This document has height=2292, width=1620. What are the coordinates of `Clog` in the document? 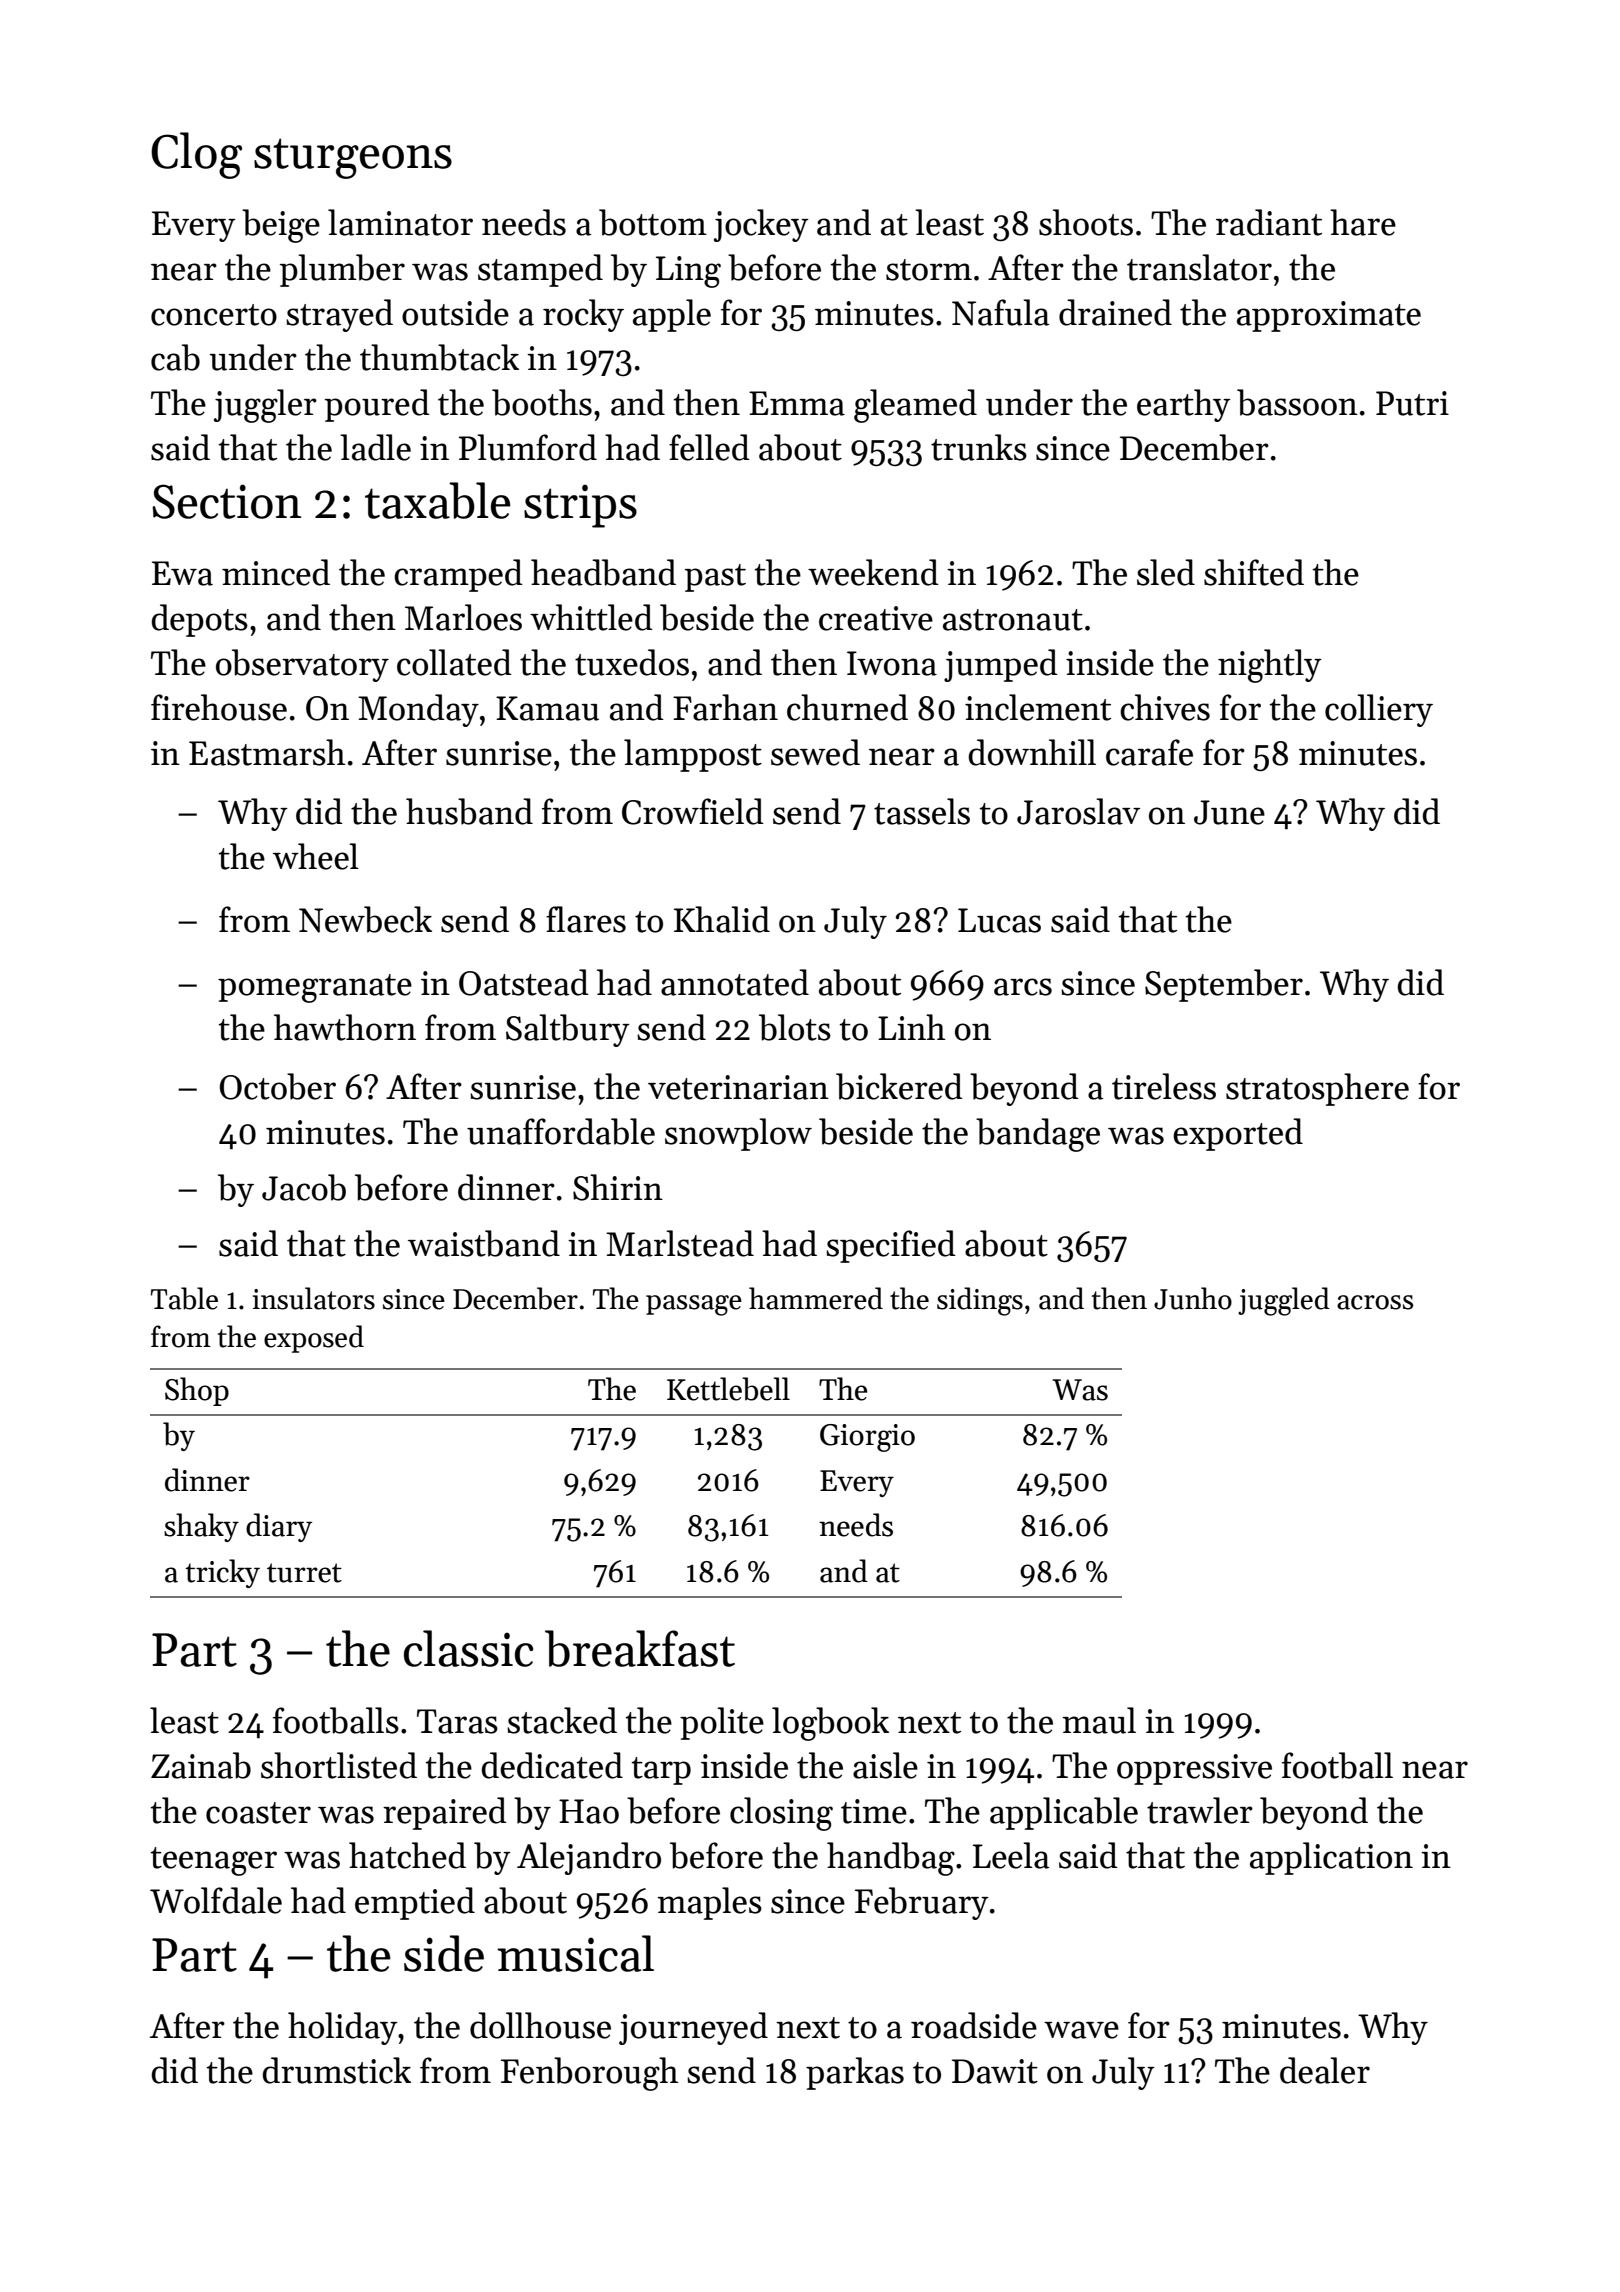 It's located at (196, 155).
